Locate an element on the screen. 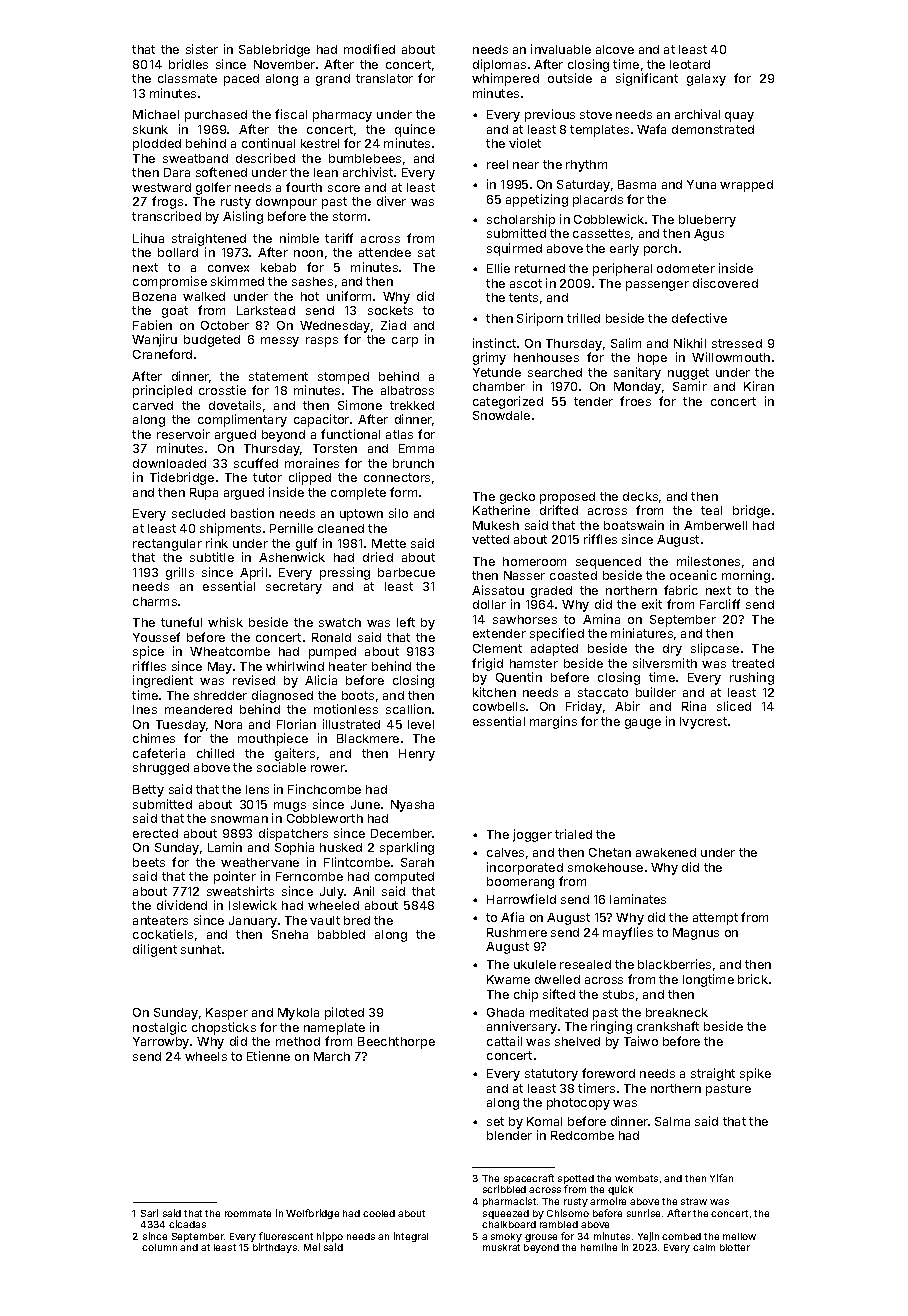  birthdays is located at coordinates (275, 1248).
